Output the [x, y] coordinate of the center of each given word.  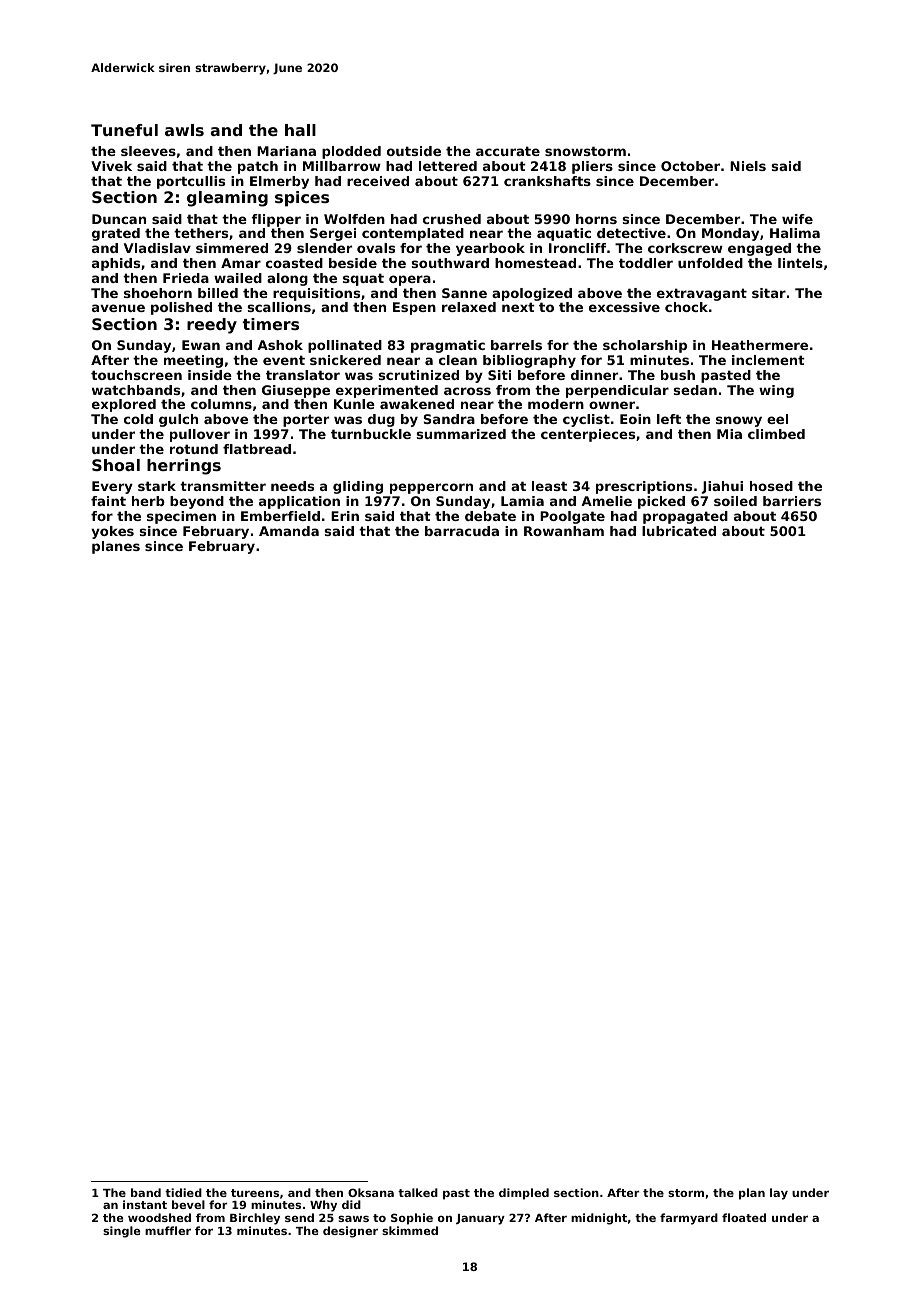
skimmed [410, 1230]
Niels [748, 166]
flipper [276, 220]
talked [418, 1192]
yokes [112, 532]
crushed [452, 219]
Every [112, 487]
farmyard [689, 1219]
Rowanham [564, 531]
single [121, 1232]
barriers [792, 501]
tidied [183, 1192]
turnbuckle [371, 434]
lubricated [679, 531]
